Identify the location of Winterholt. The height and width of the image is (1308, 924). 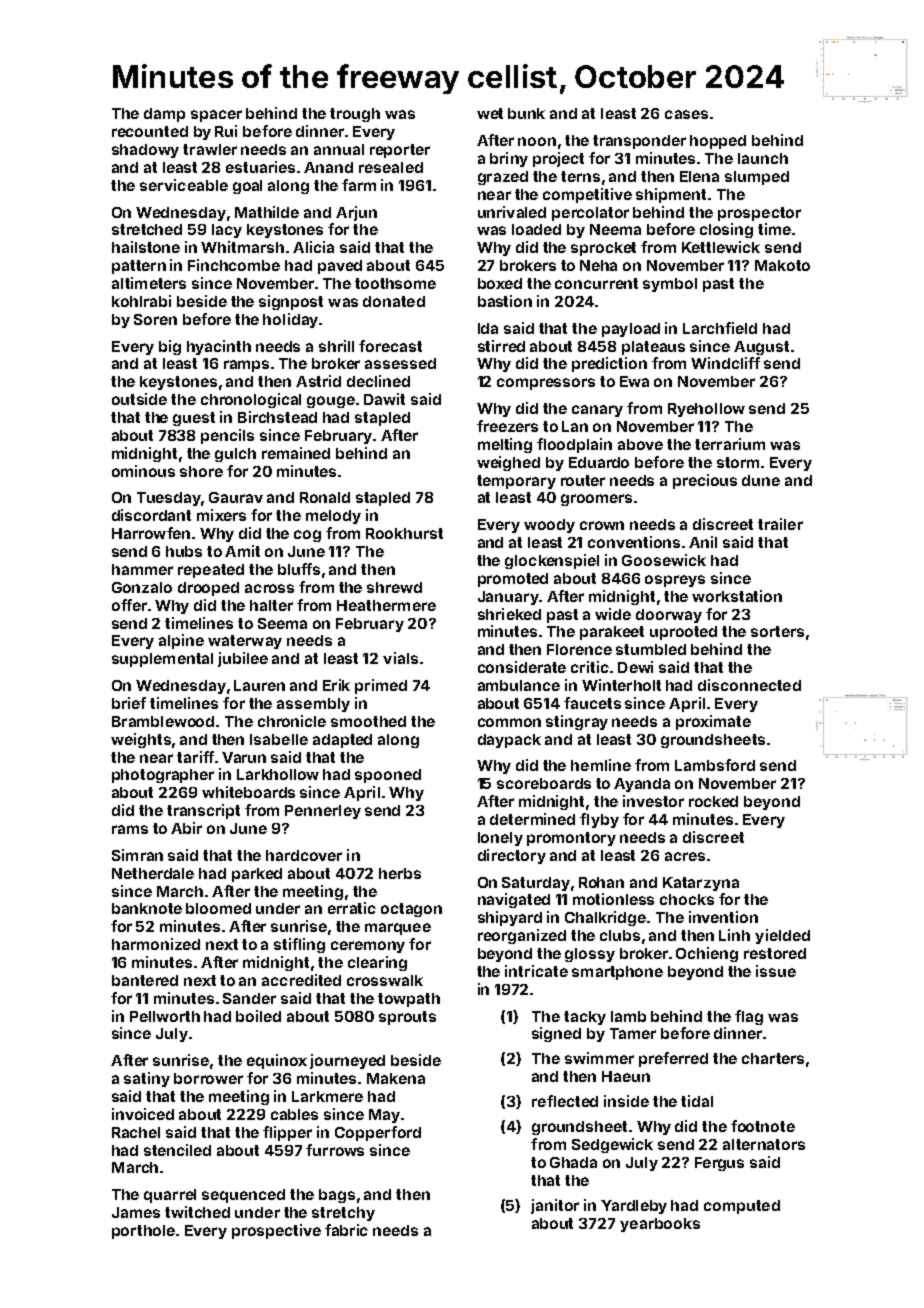
(621, 685).
